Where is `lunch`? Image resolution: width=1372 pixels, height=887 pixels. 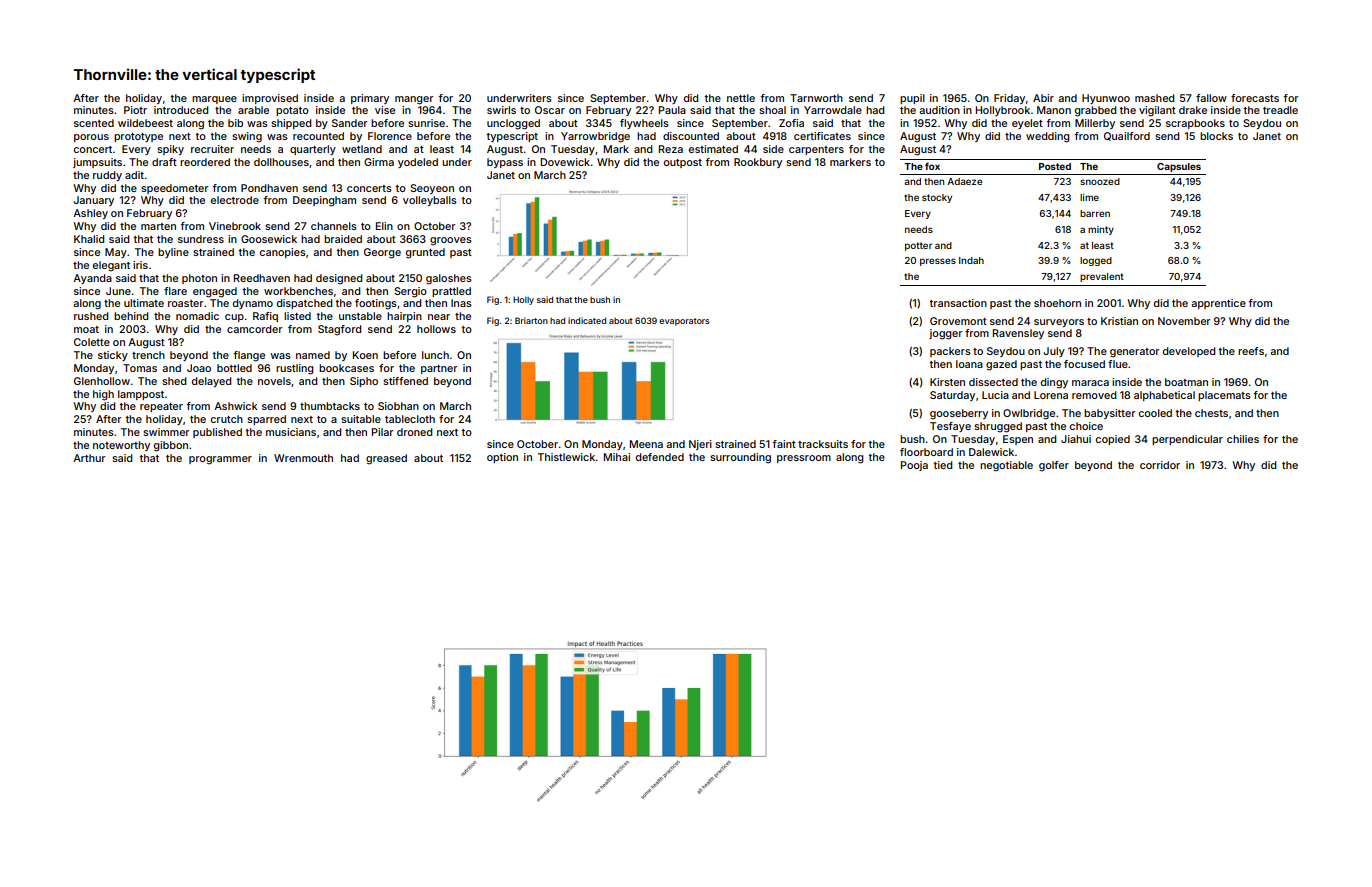 lunch is located at coordinates (435, 355).
